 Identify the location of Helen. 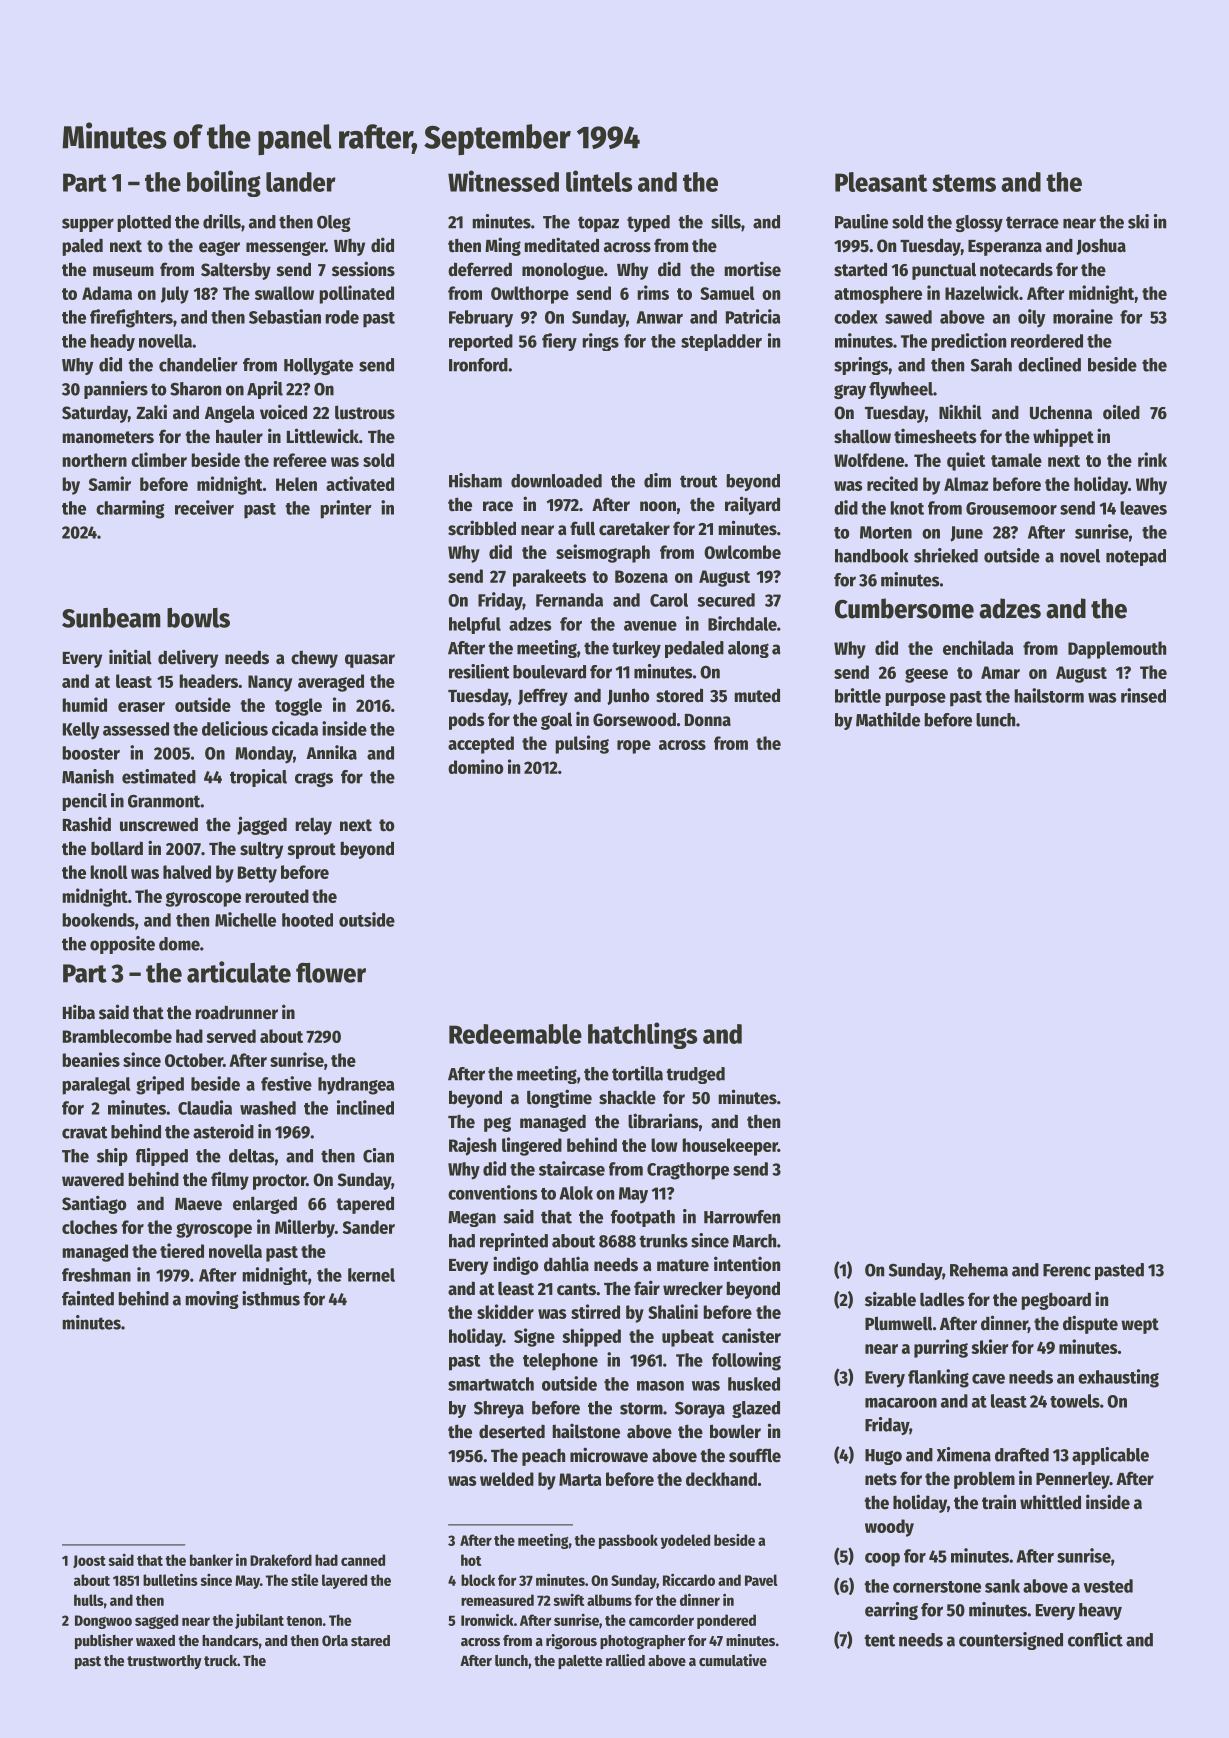
(296, 484).
